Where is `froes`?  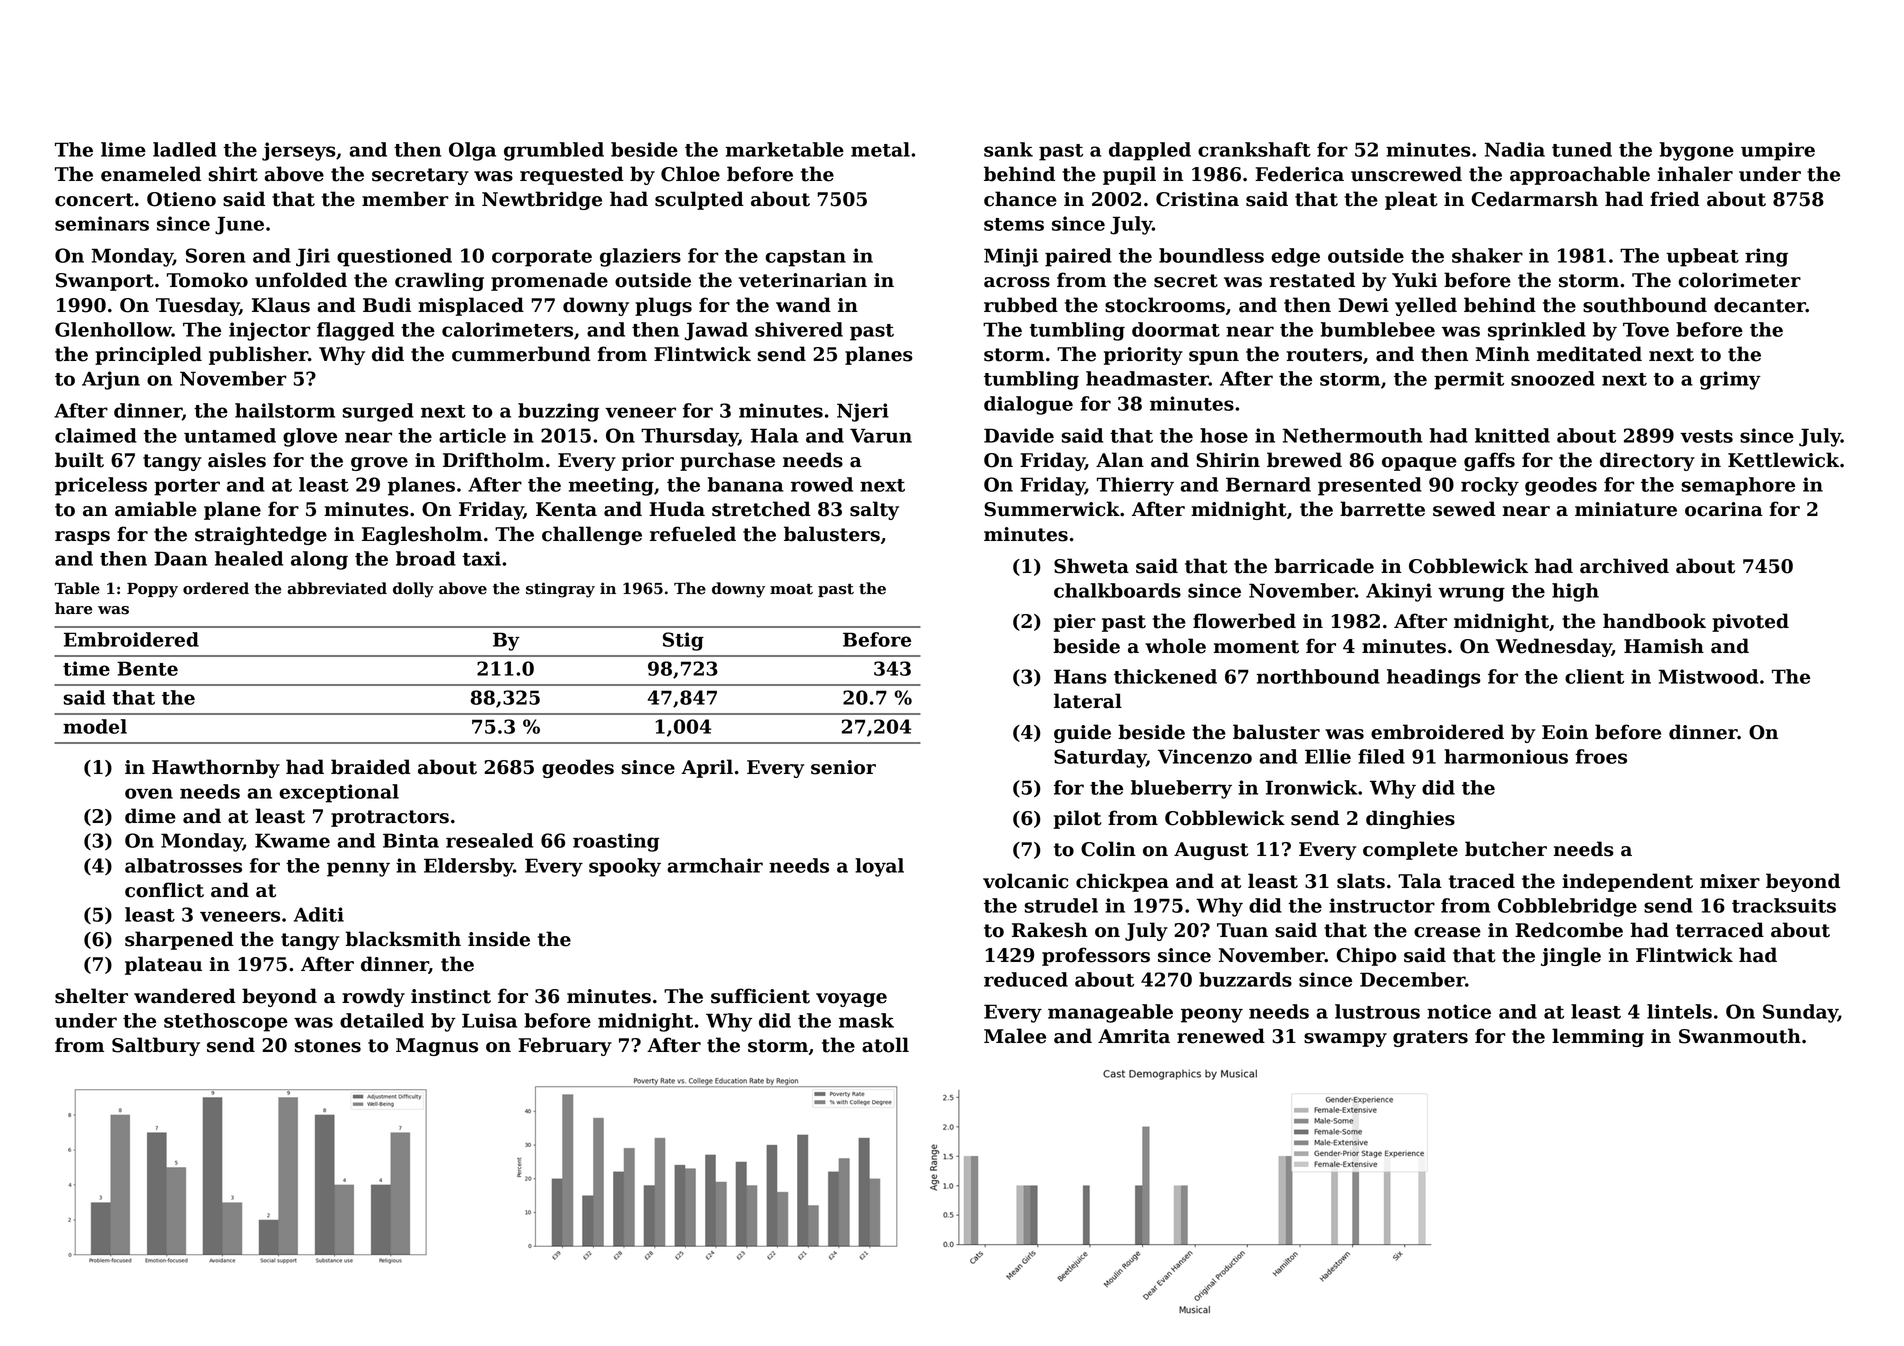
froes is located at coordinates (1601, 756).
